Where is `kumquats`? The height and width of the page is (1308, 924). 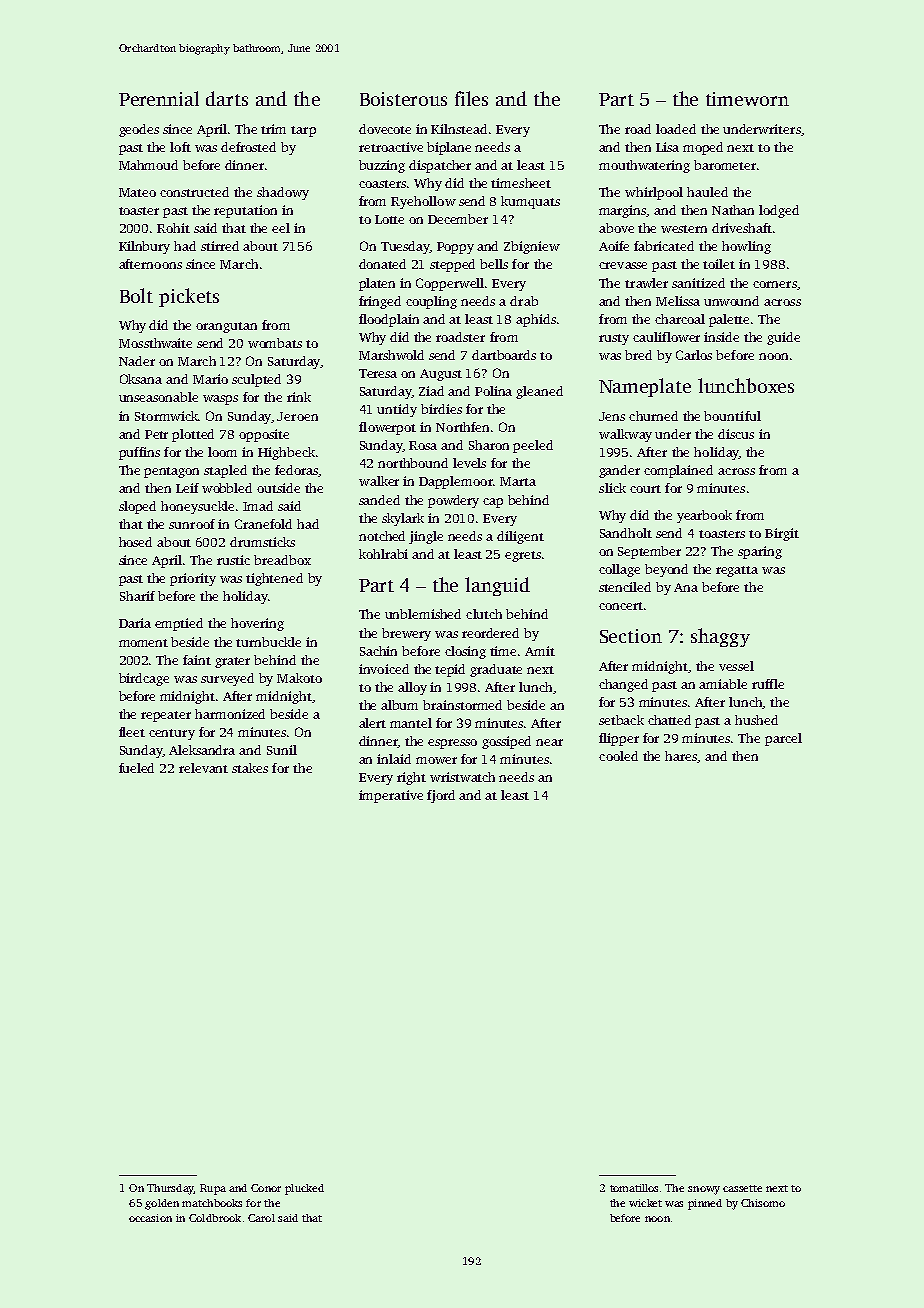 kumquats is located at coordinates (530, 202).
